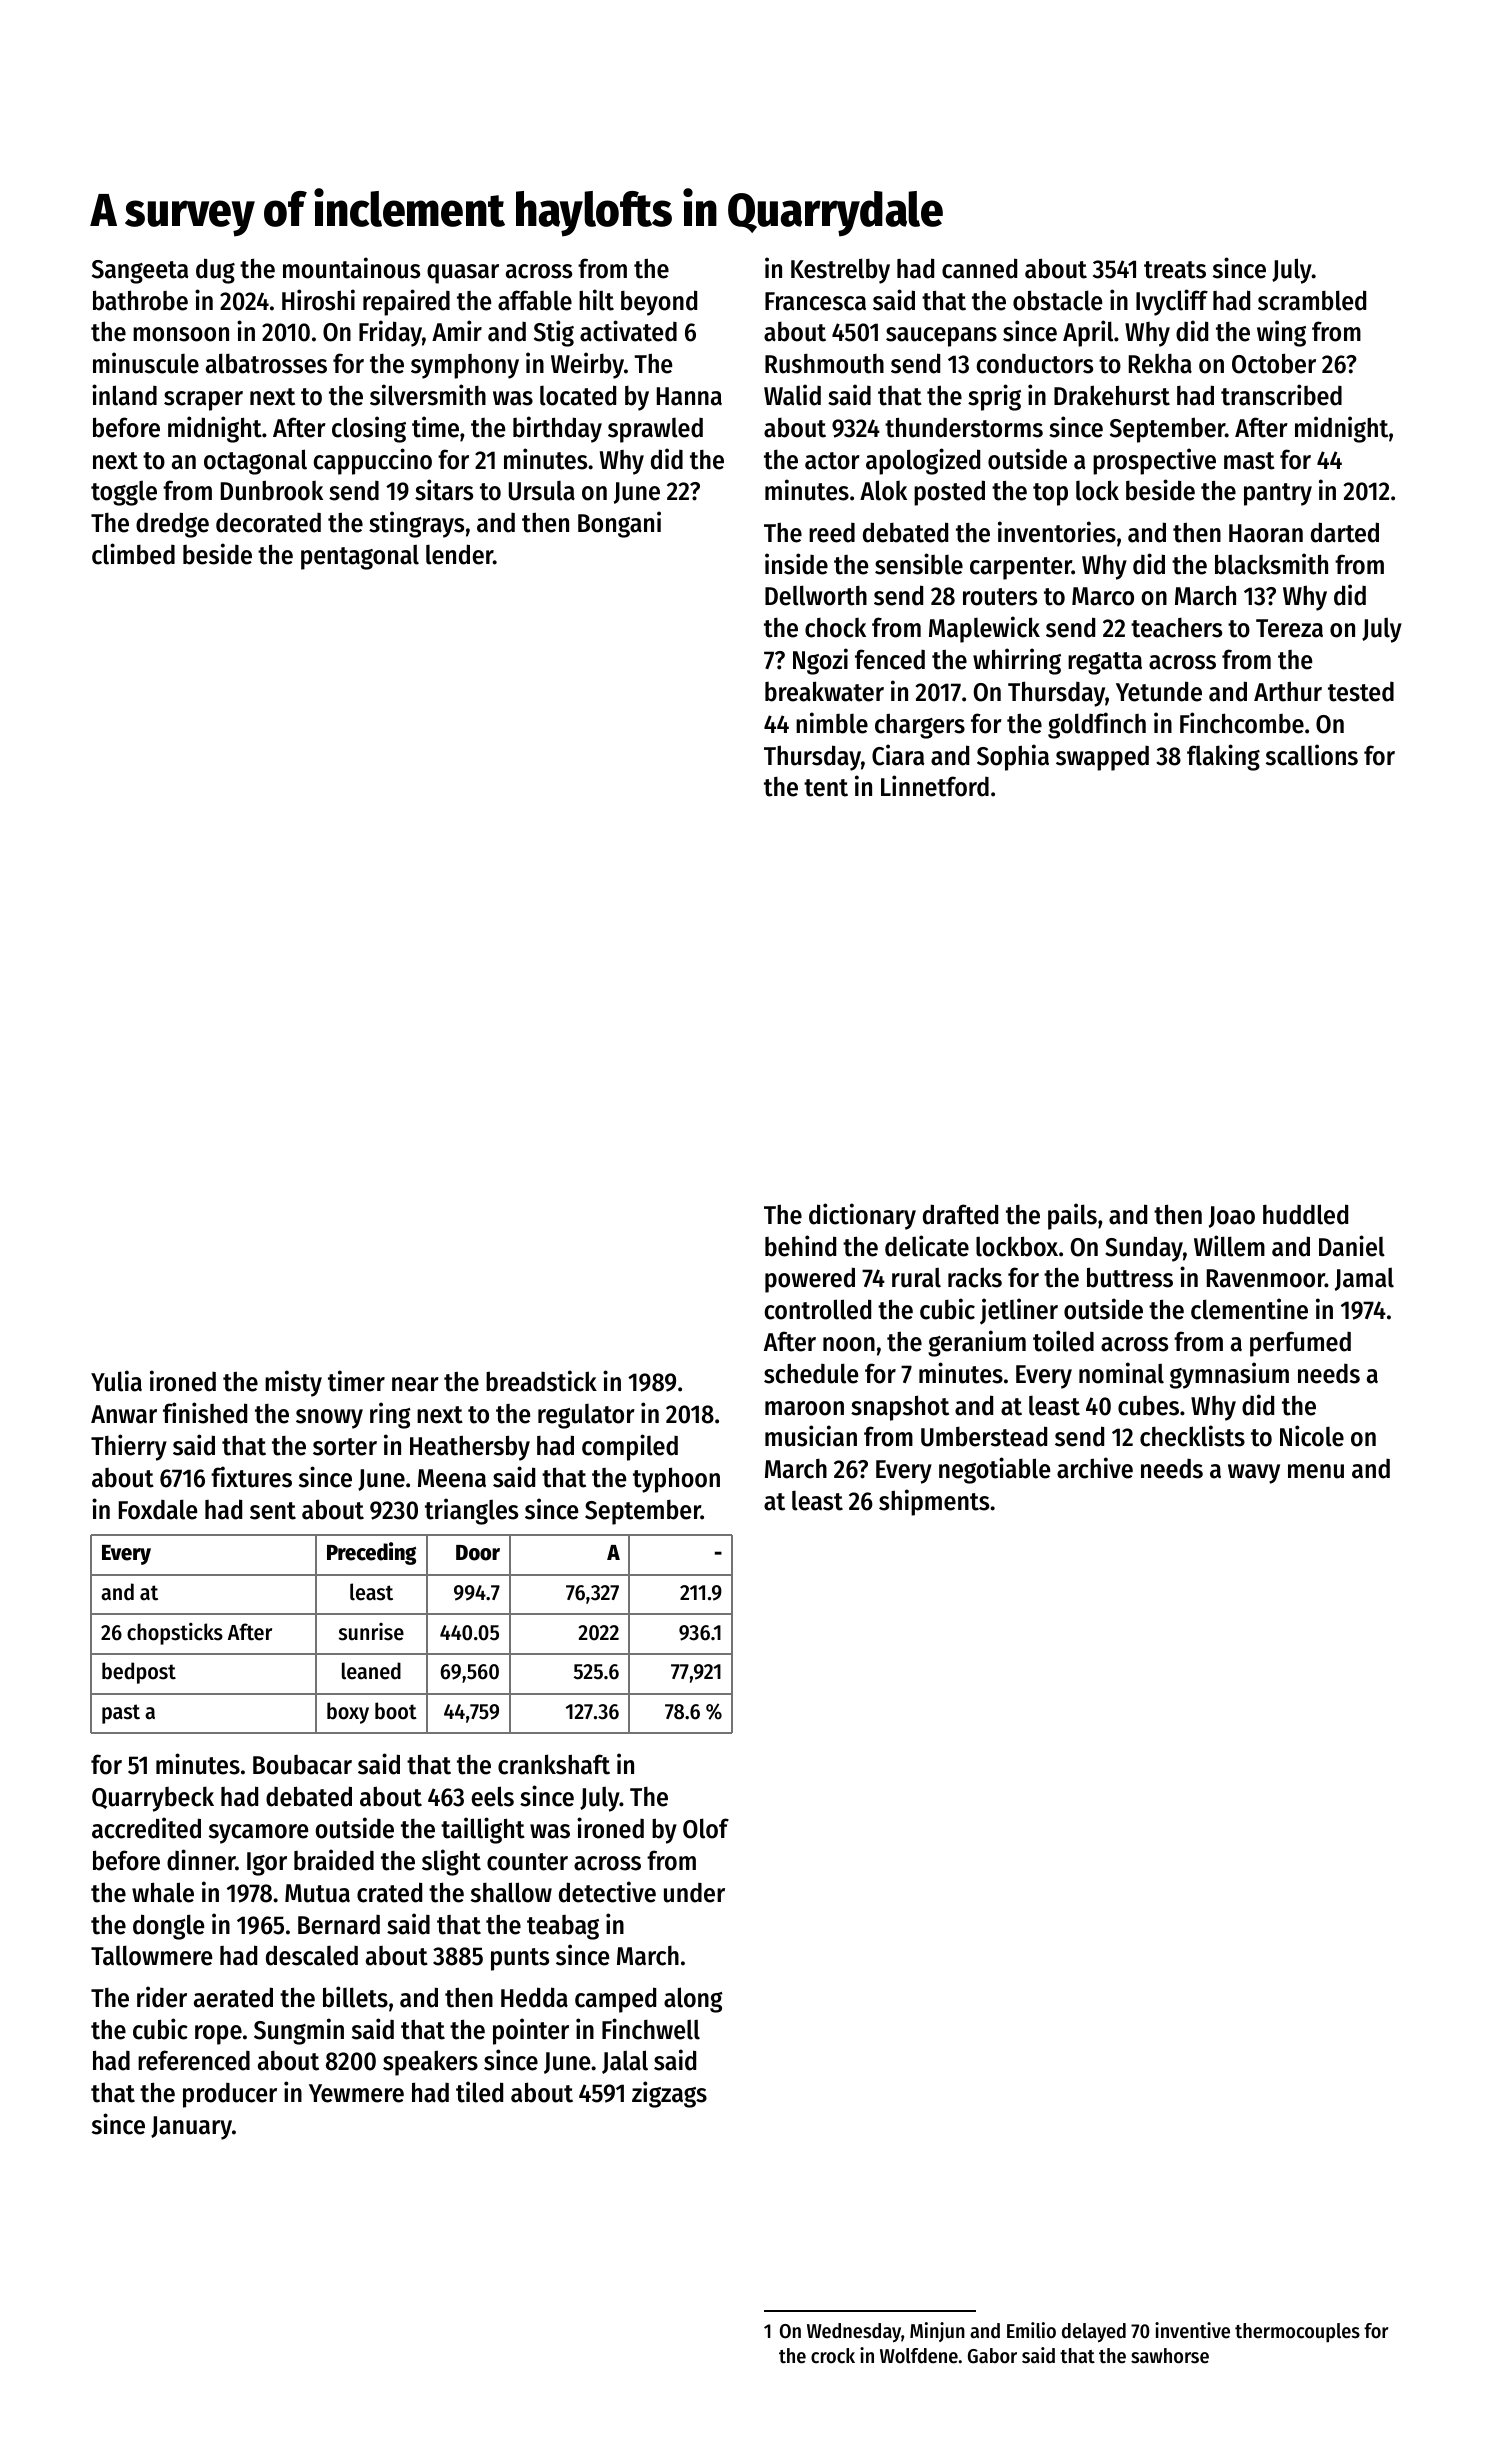 The height and width of the screenshot is (2464, 1496). Describe the element at coordinates (541, 1381) in the screenshot. I see `breadstick` at that location.
